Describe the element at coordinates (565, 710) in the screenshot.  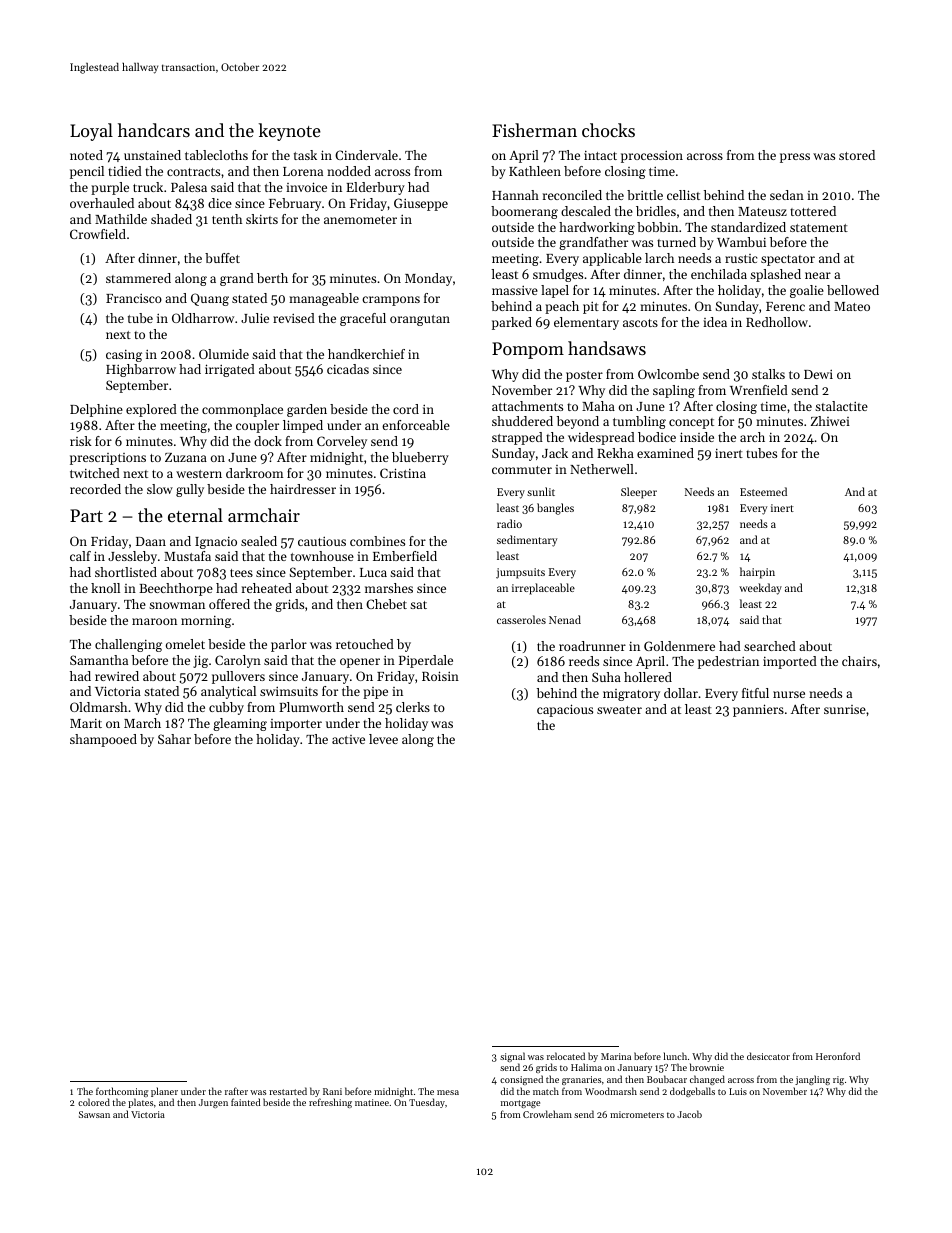
I see `capacious` at that location.
